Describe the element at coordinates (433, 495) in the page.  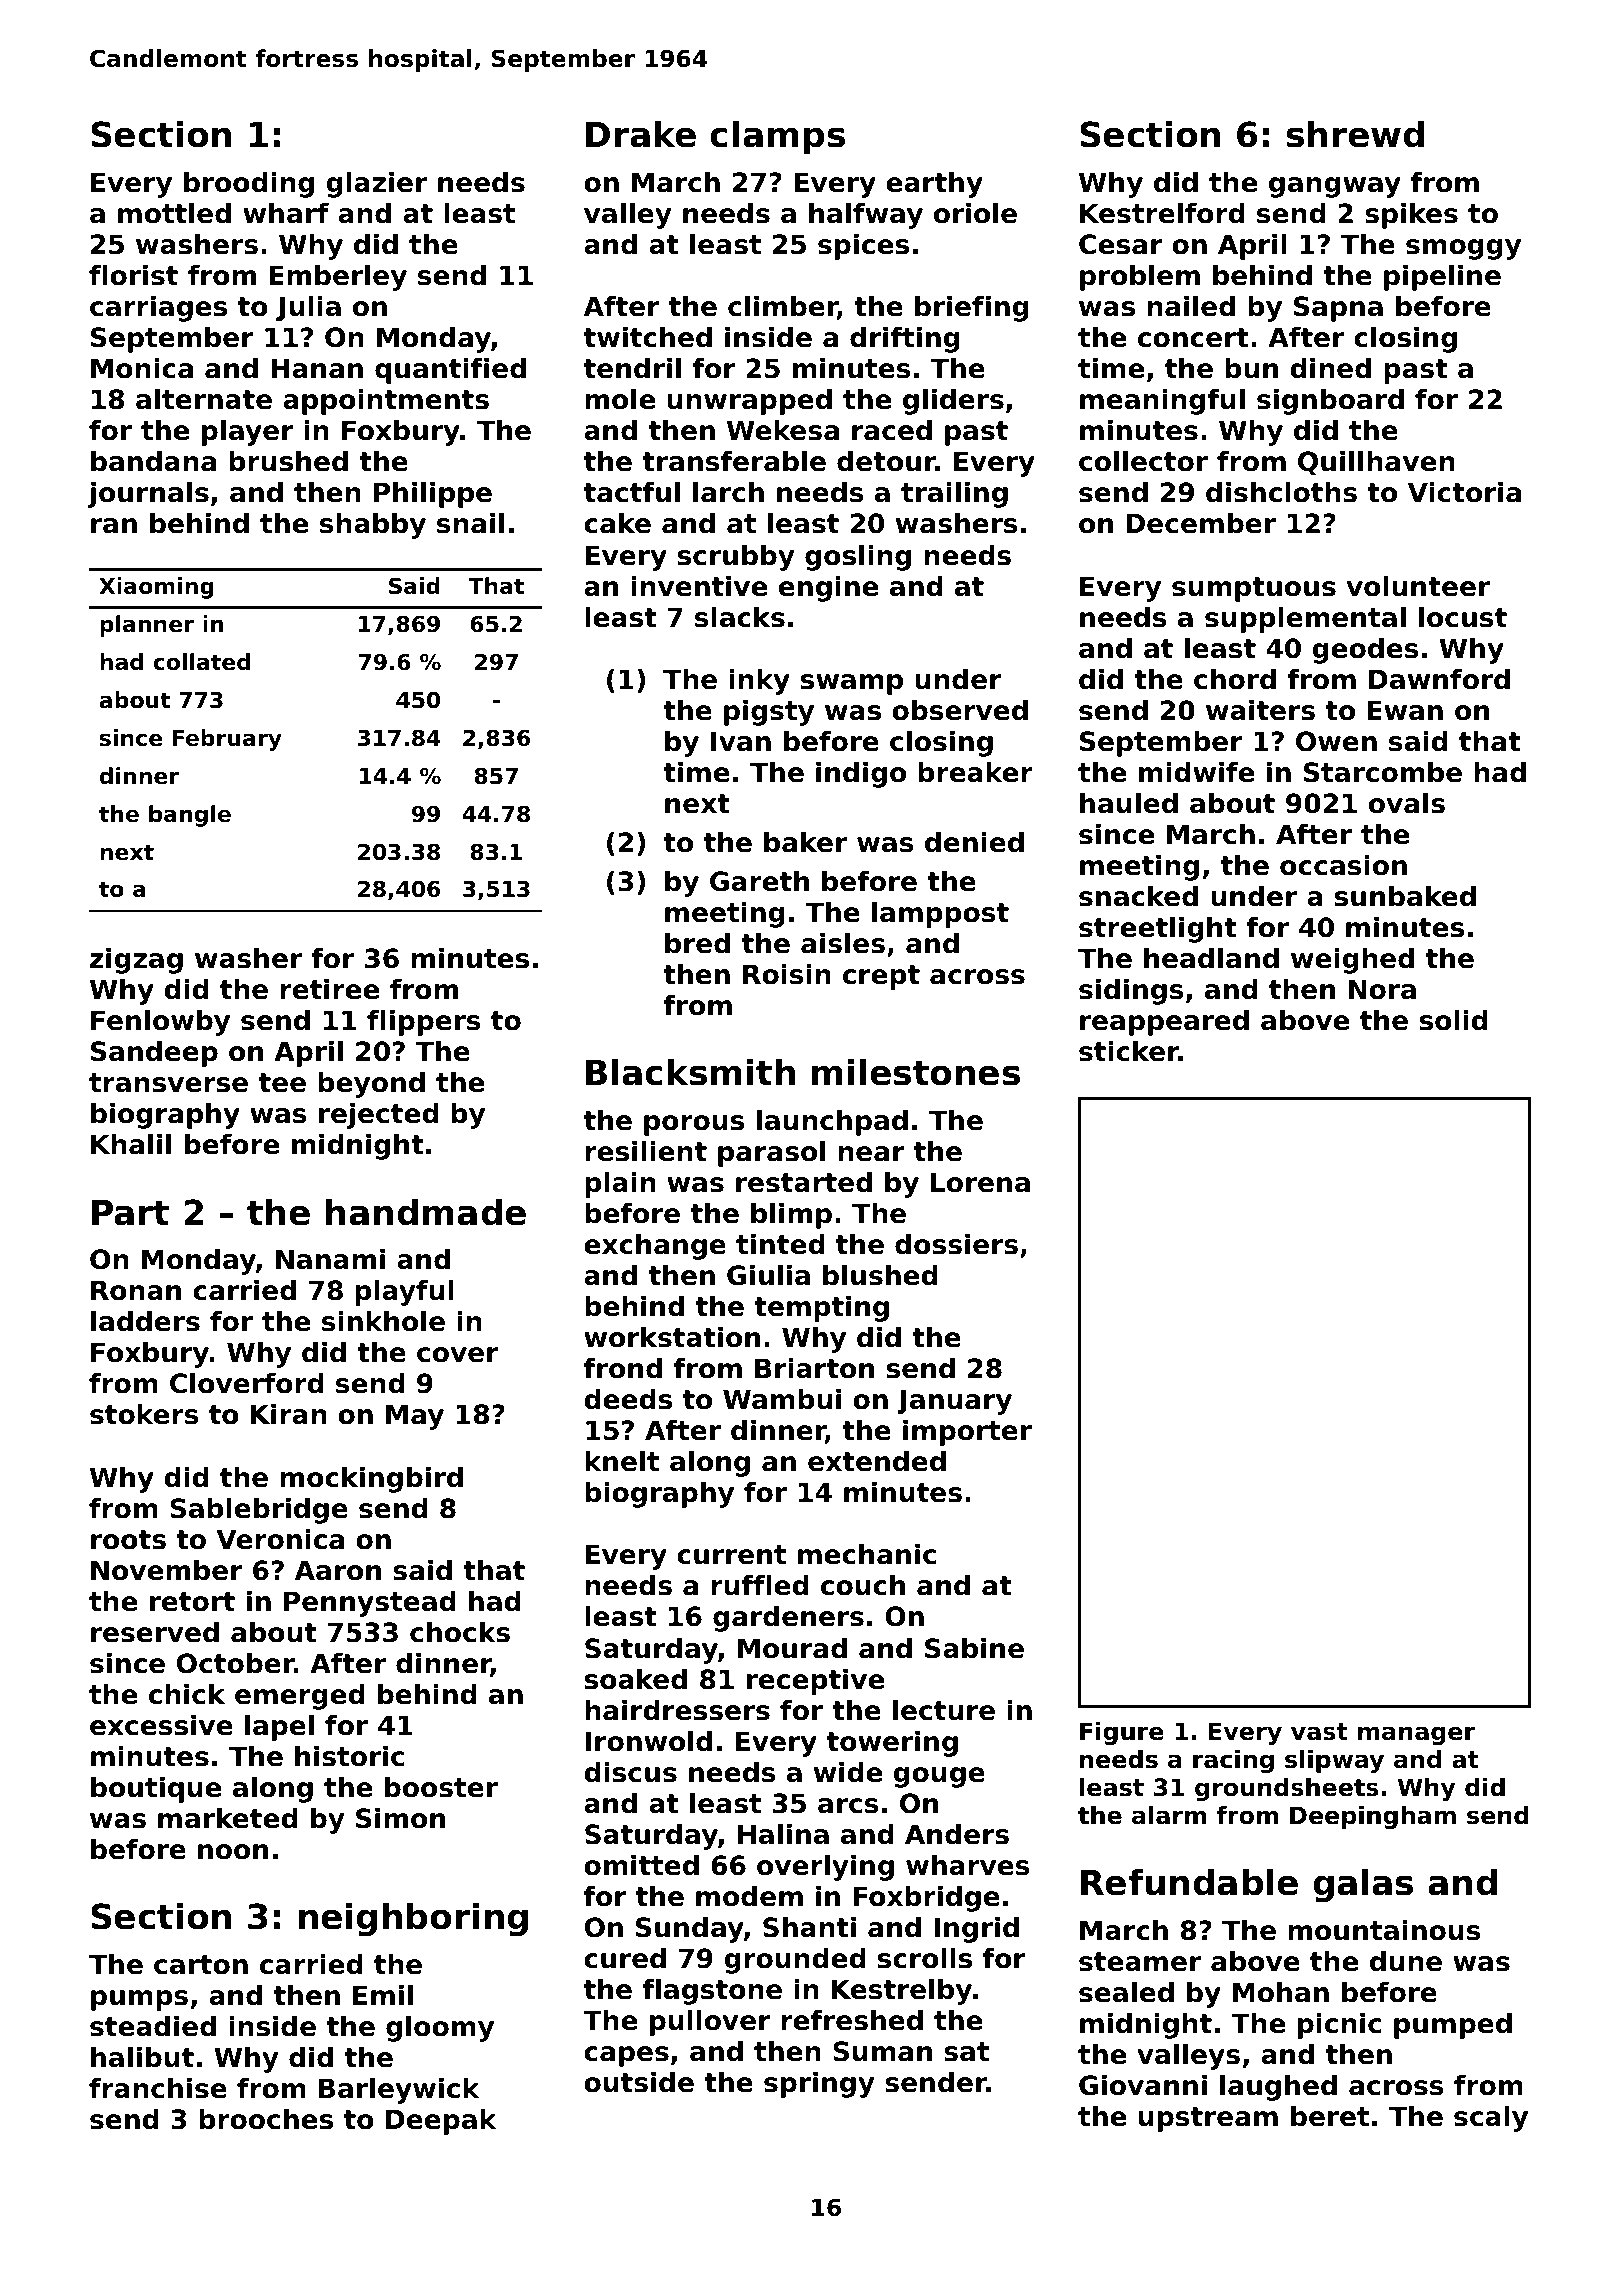
I see `Philippe` at that location.
